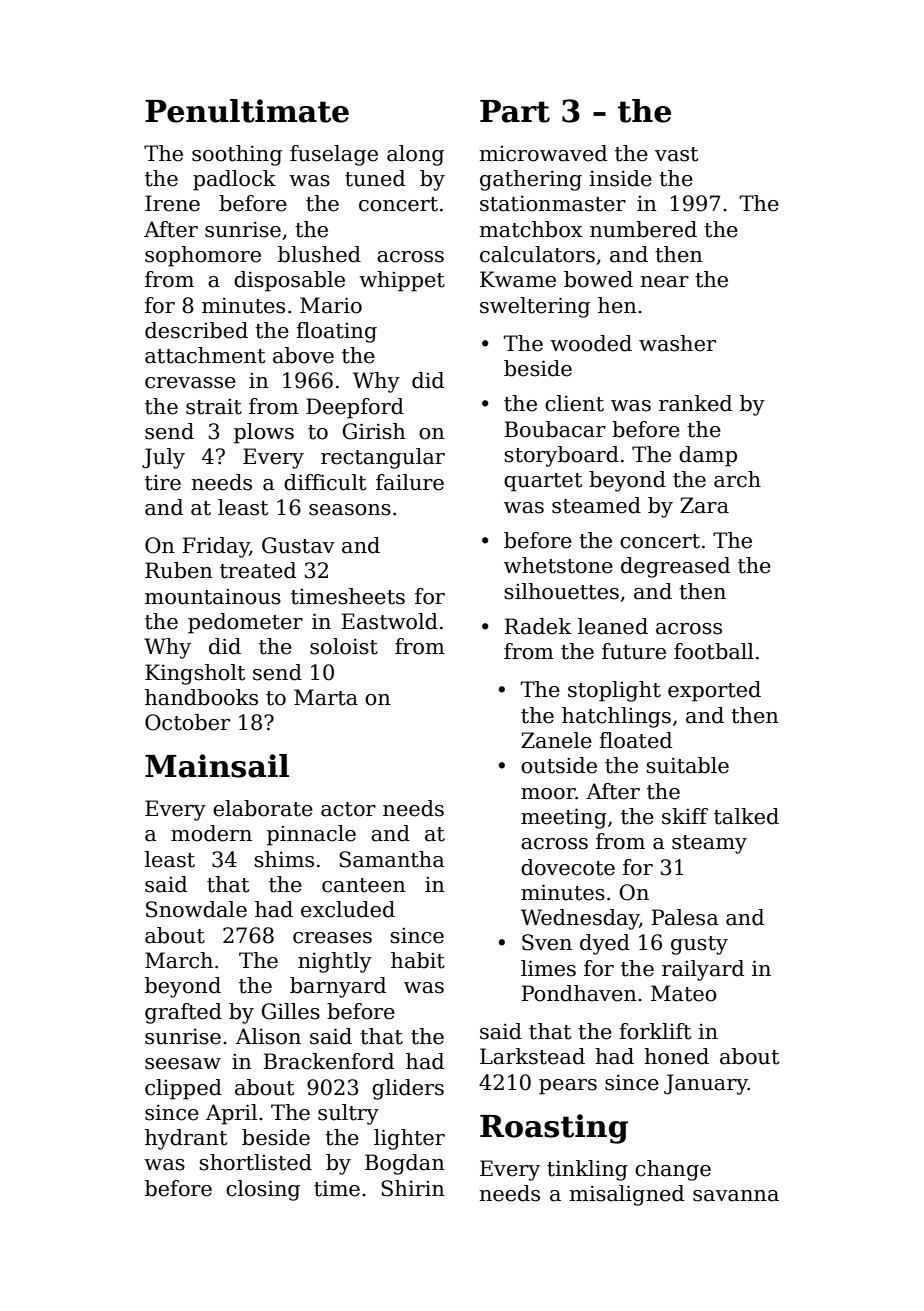 This image has height=1311, width=924. I want to click on pedometer, so click(245, 623).
